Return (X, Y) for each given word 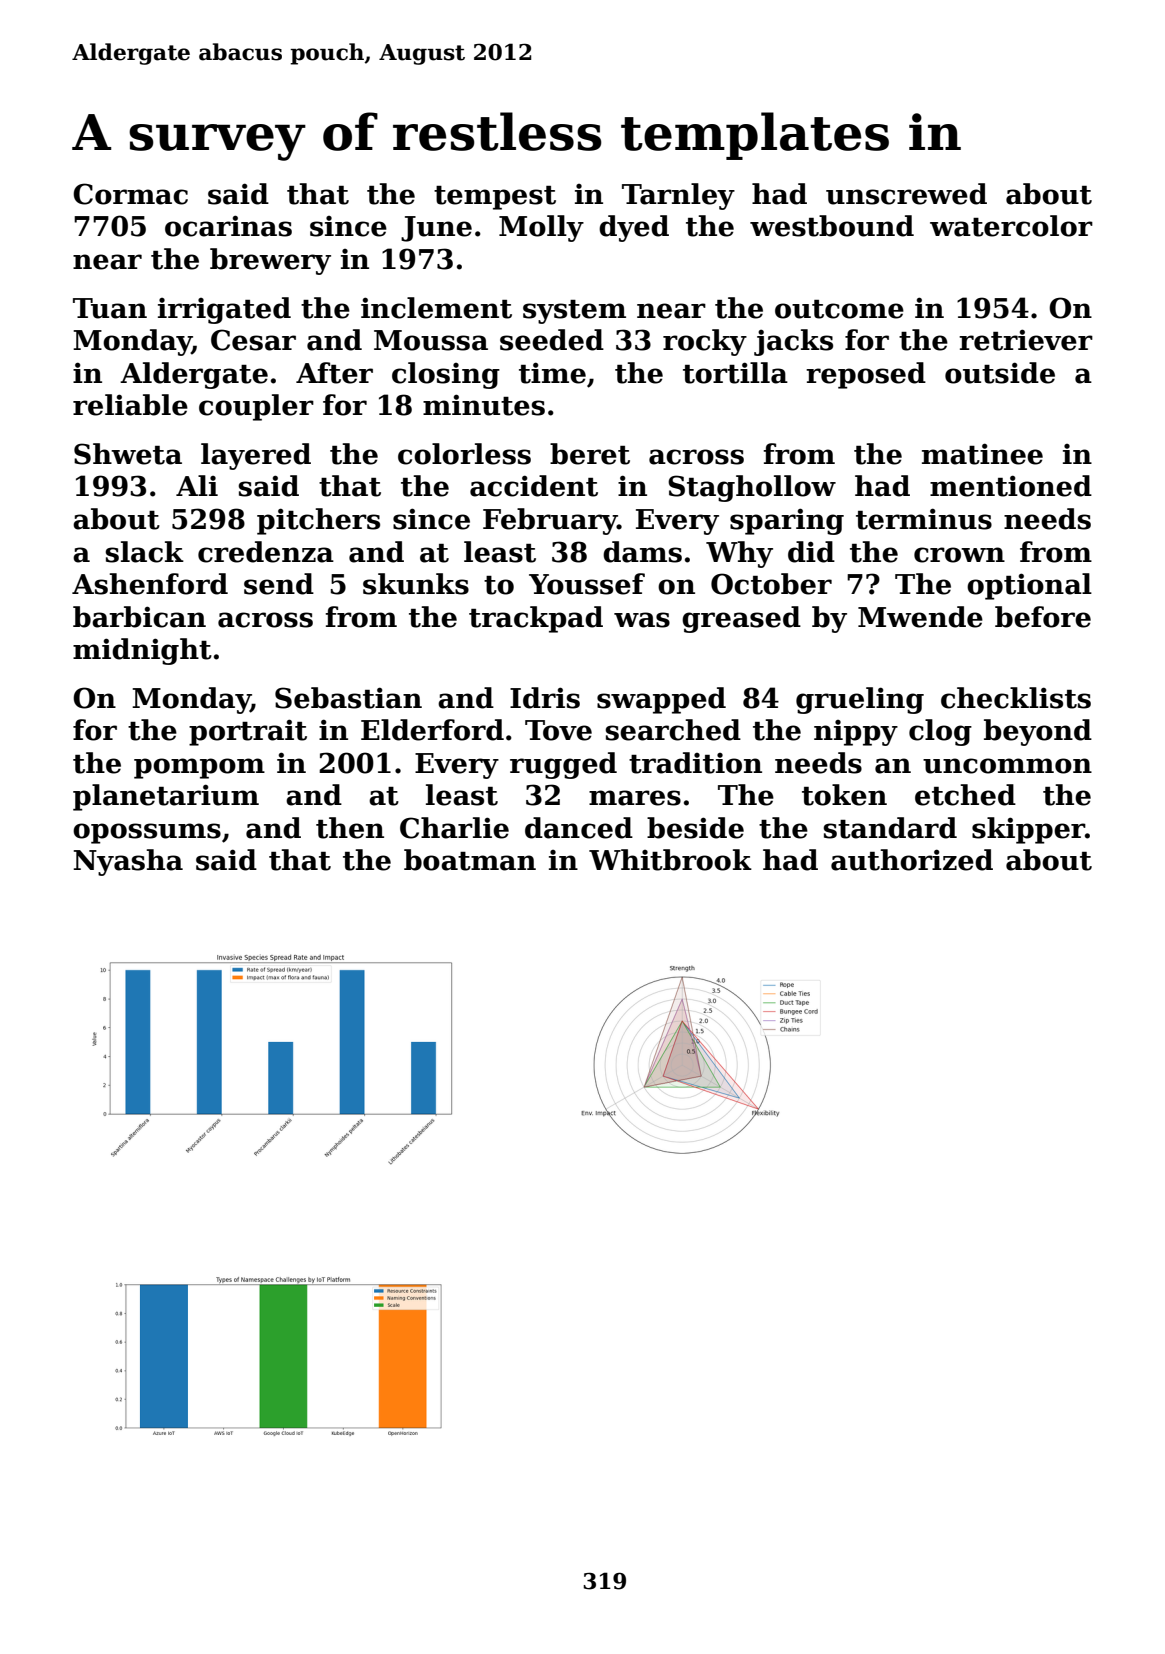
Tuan (110, 308)
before (1043, 617)
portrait (248, 732)
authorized (912, 860)
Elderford (432, 730)
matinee (982, 454)
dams (642, 552)
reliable (130, 405)
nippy (856, 733)
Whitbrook (670, 860)
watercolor (1011, 226)
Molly (541, 228)
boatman (470, 860)
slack (145, 552)
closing (446, 375)
